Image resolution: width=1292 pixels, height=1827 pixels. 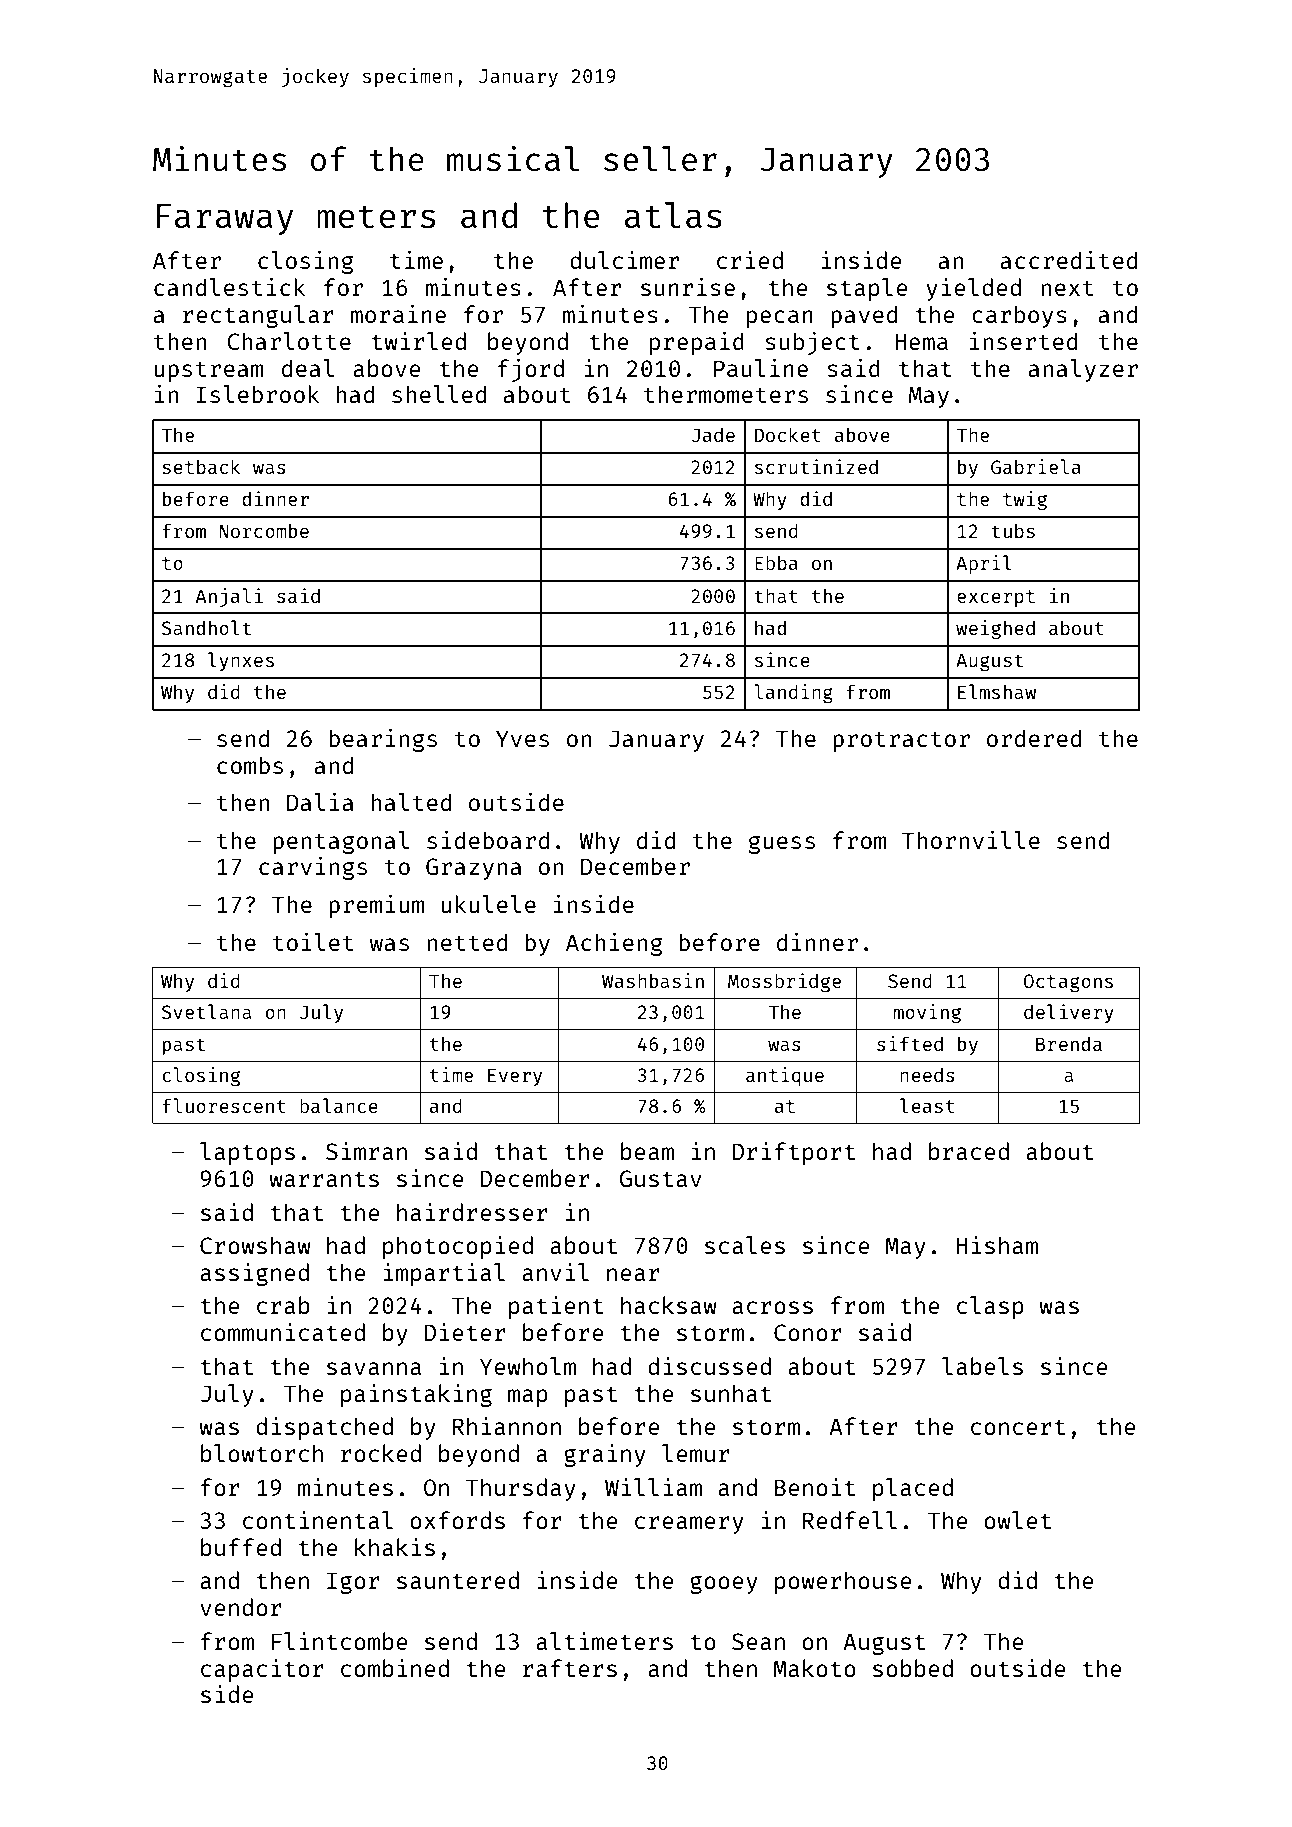 I want to click on carvings, so click(x=313, y=868).
